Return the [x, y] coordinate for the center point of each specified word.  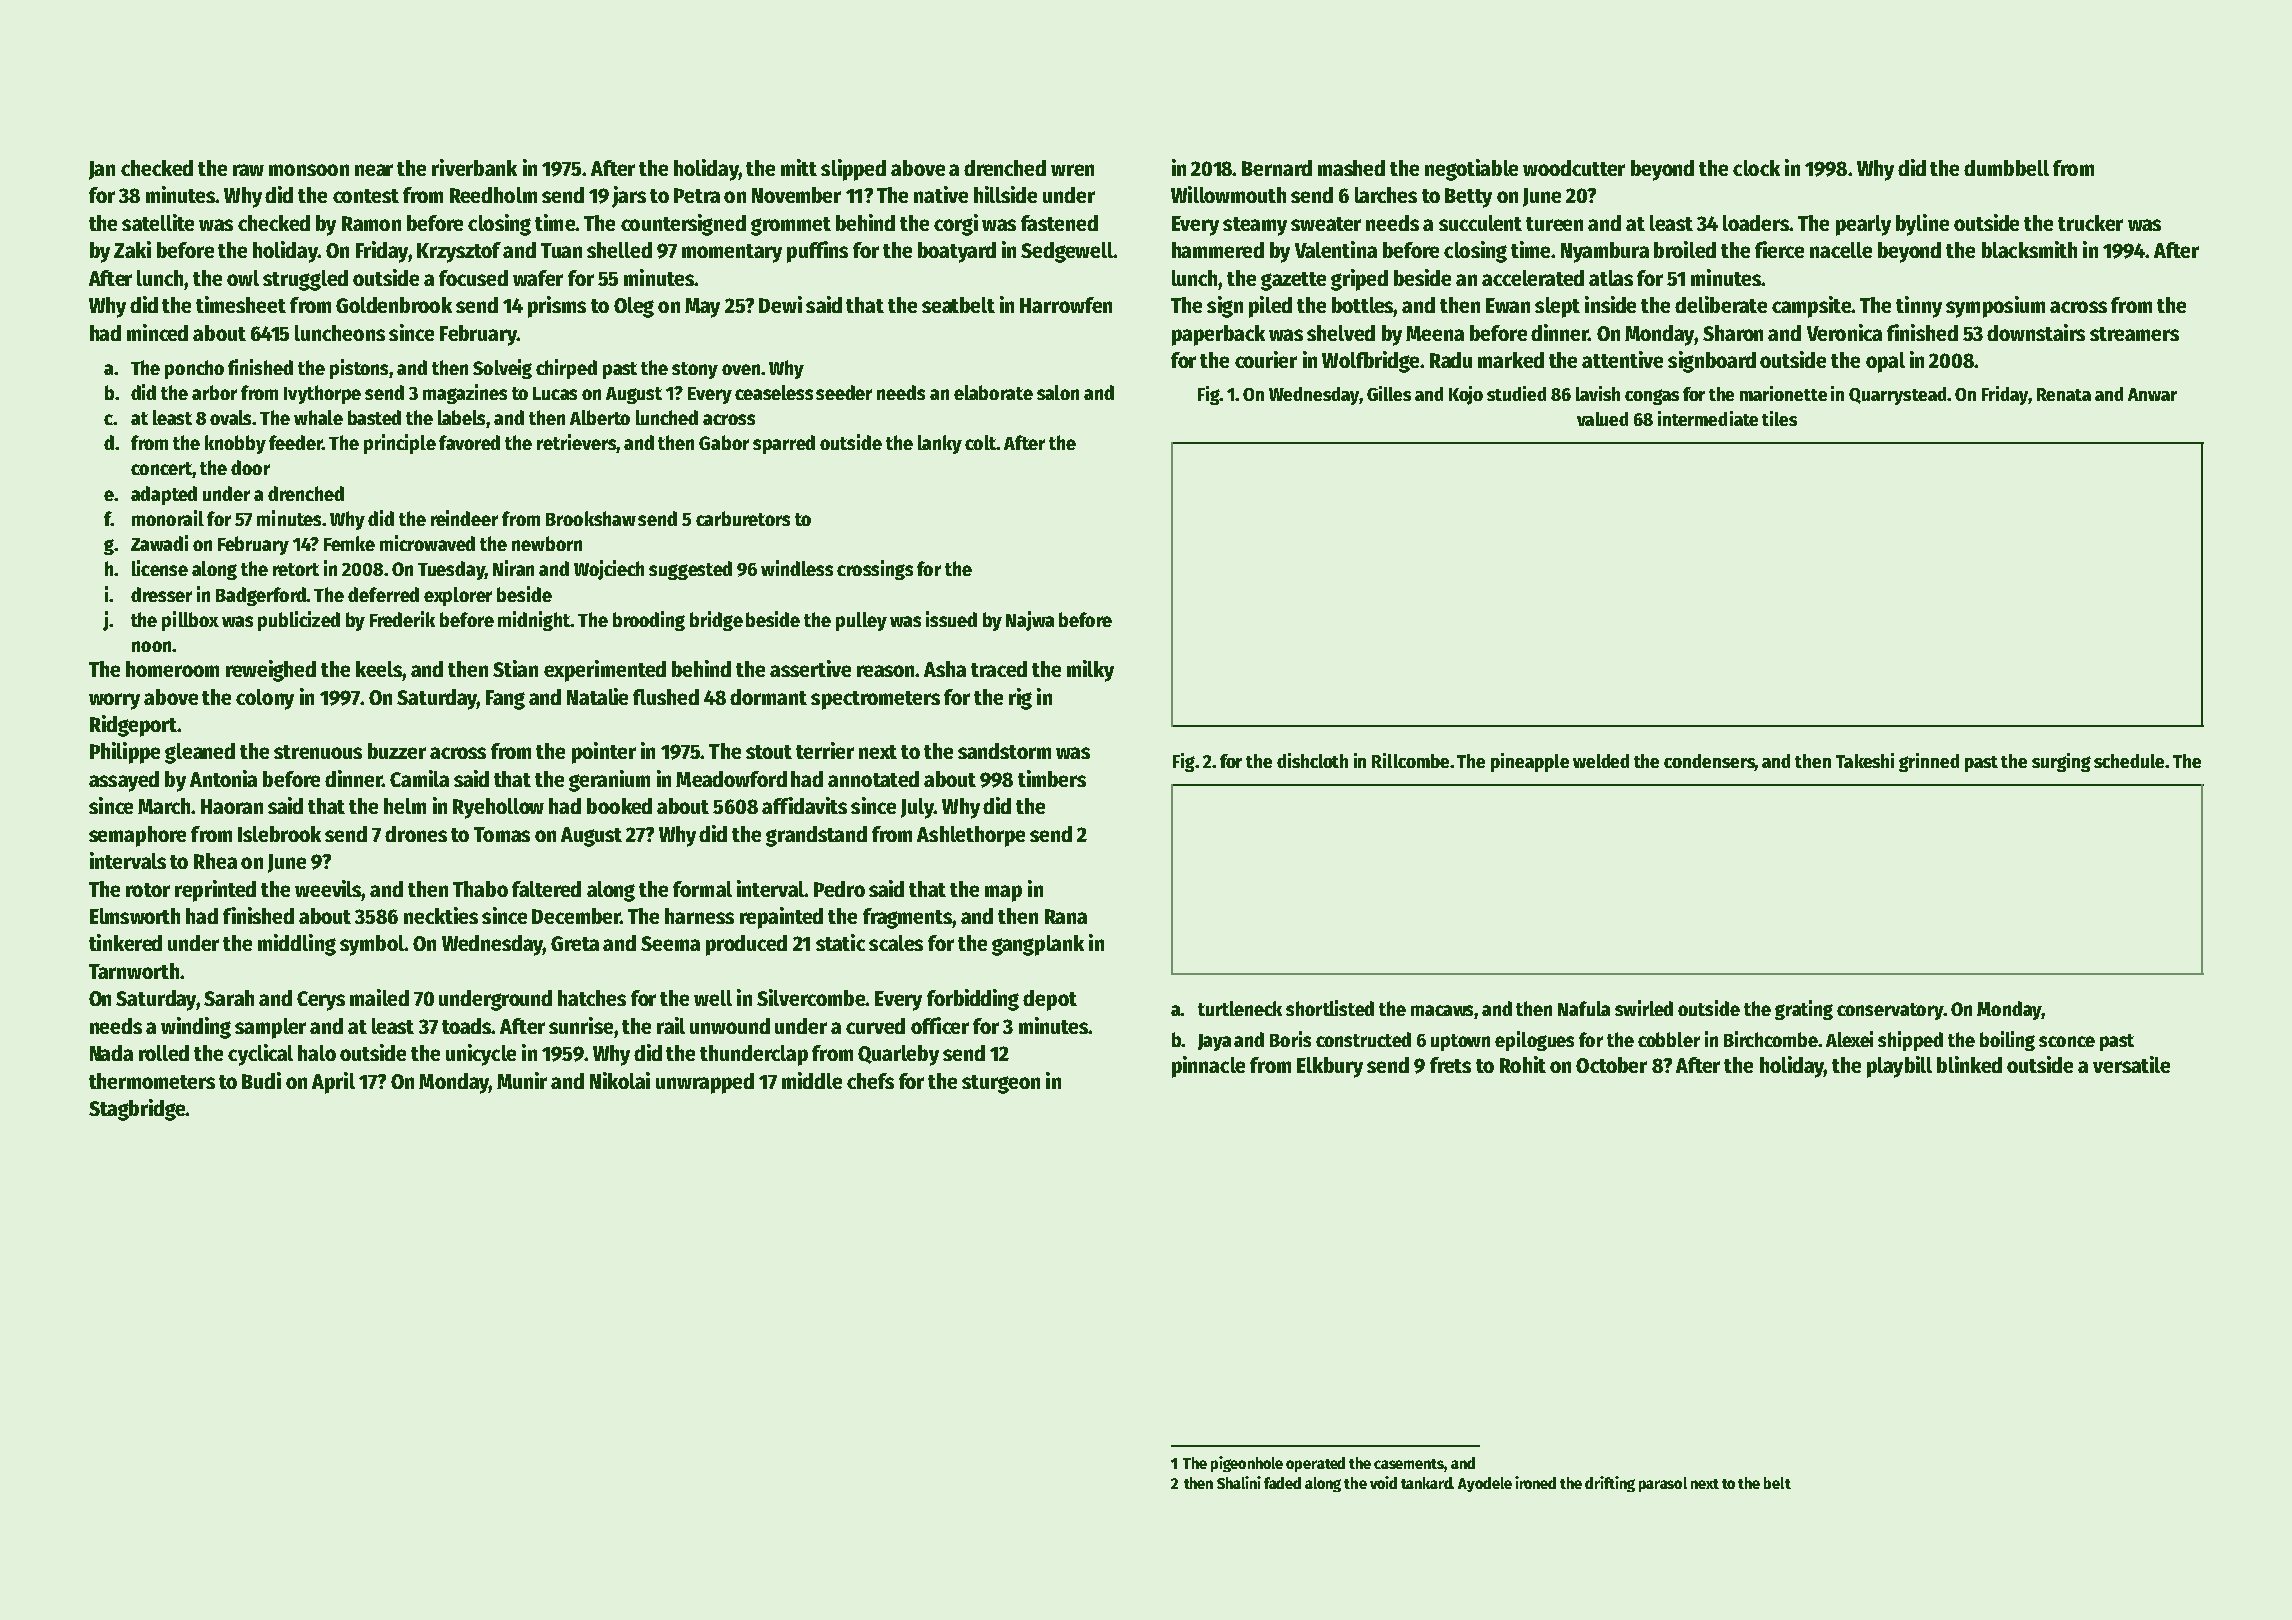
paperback [1218, 335]
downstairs [2036, 332]
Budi [261, 1080]
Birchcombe [1771, 1039]
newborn [547, 543]
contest [366, 196]
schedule [2129, 761]
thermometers [152, 1081]
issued [951, 619]
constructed [1363, 1039]
